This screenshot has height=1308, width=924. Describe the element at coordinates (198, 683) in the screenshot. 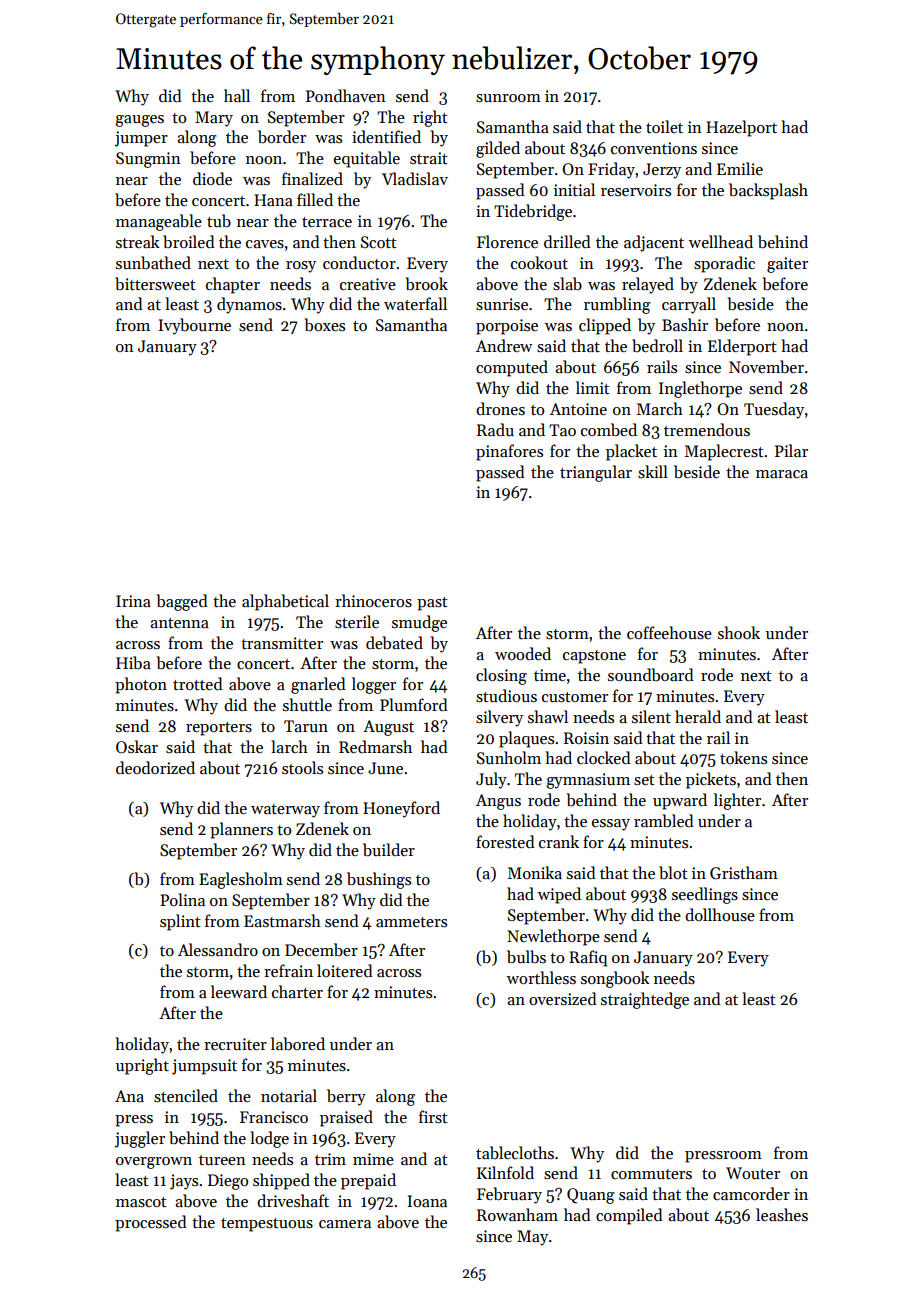

I see `trotted` at that location.
